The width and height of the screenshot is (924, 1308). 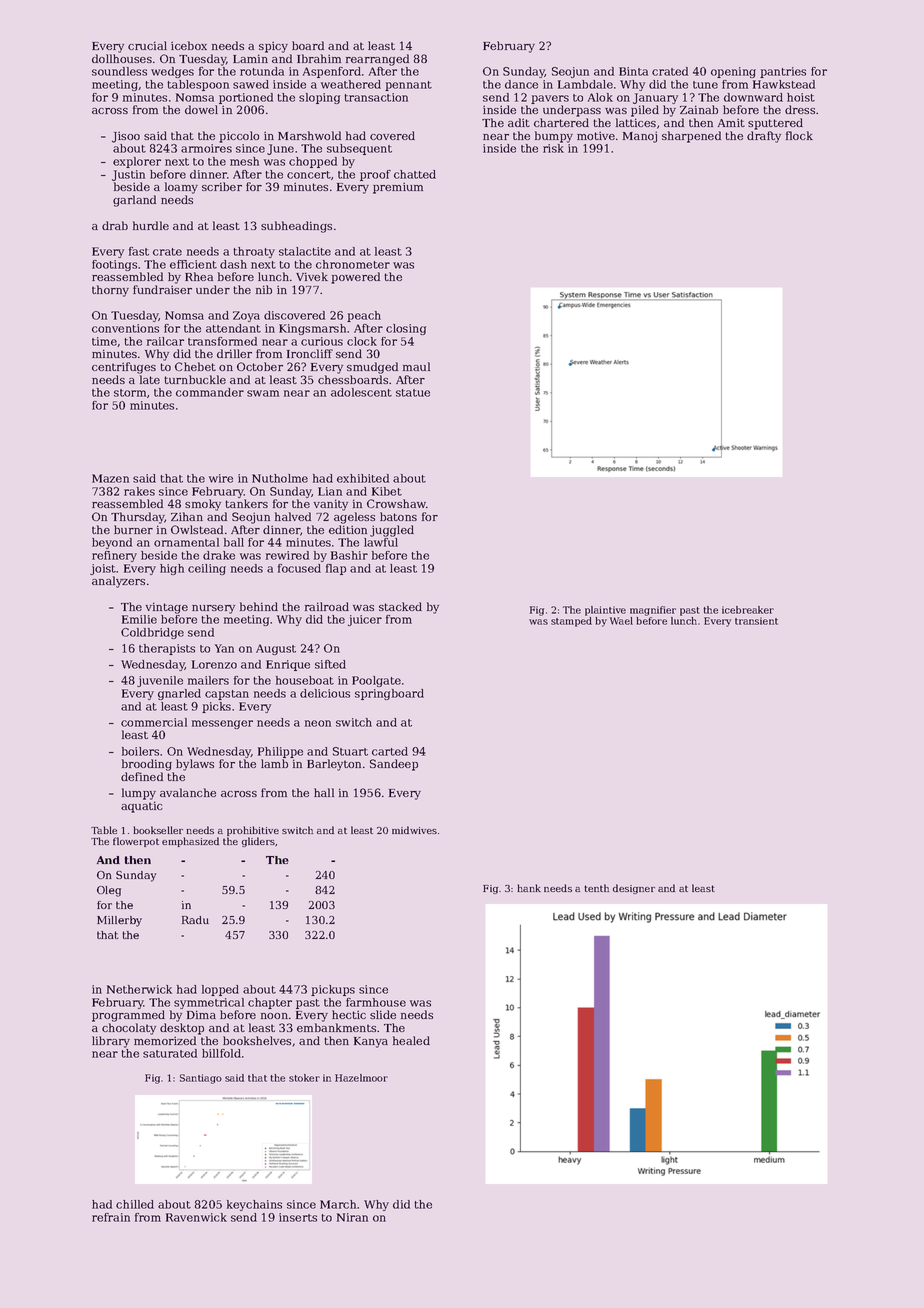 What do you see at coordinates (111, 1217) in the screenshot?
I see `refrain` at bounding box center [111, 1217].
